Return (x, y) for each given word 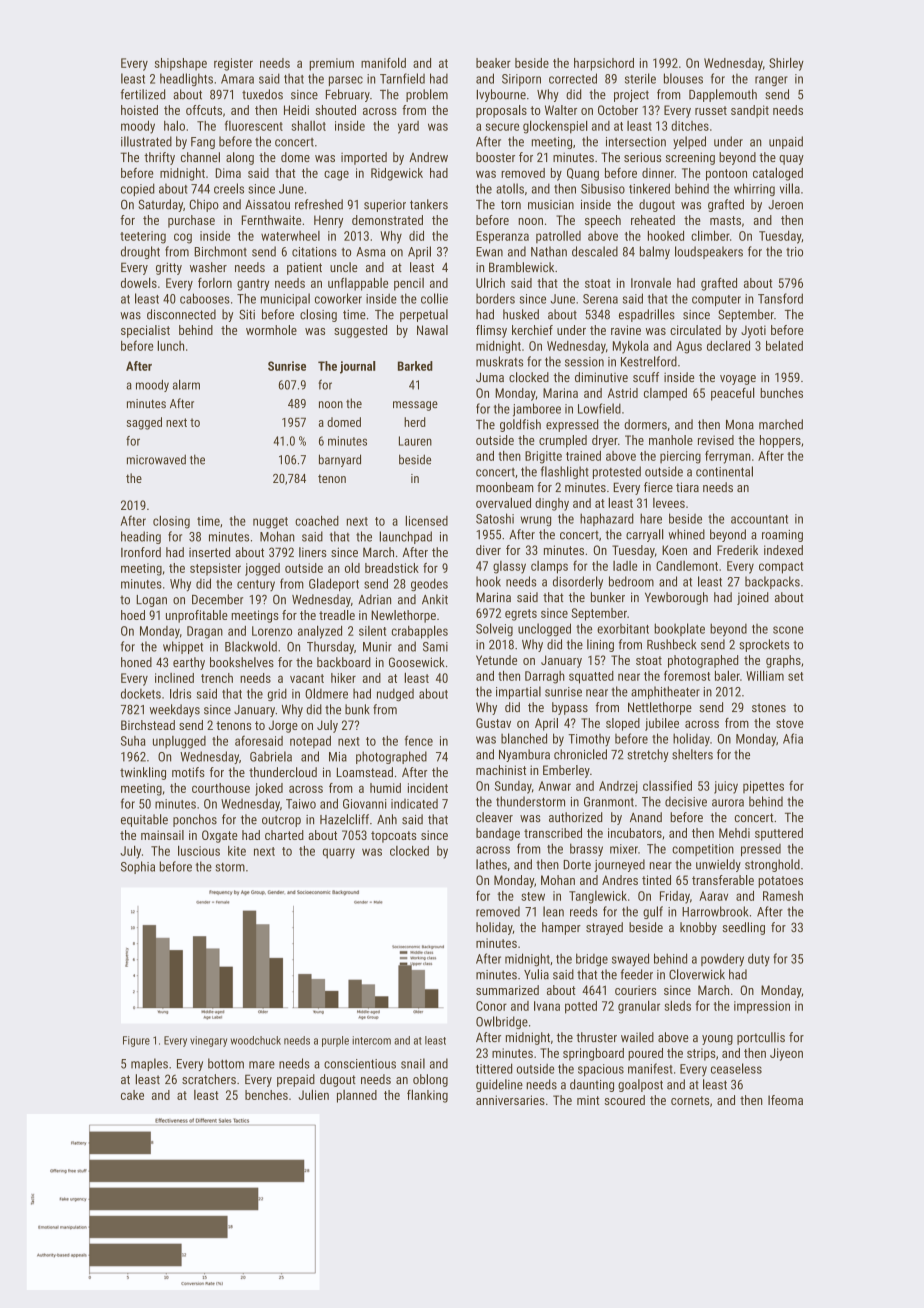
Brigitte (543, 457)
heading (141, 537)
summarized (507, 990)
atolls (510, 188)
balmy (655, 252)
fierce (658, 487)
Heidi (296, 110)
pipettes (763, 787)
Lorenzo (272, 631)
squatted (591, 677)
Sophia (138, 867)
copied (138, 189)
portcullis (761, 1038)
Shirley (786, 64)
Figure (136, 1041)
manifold (383, 63)
